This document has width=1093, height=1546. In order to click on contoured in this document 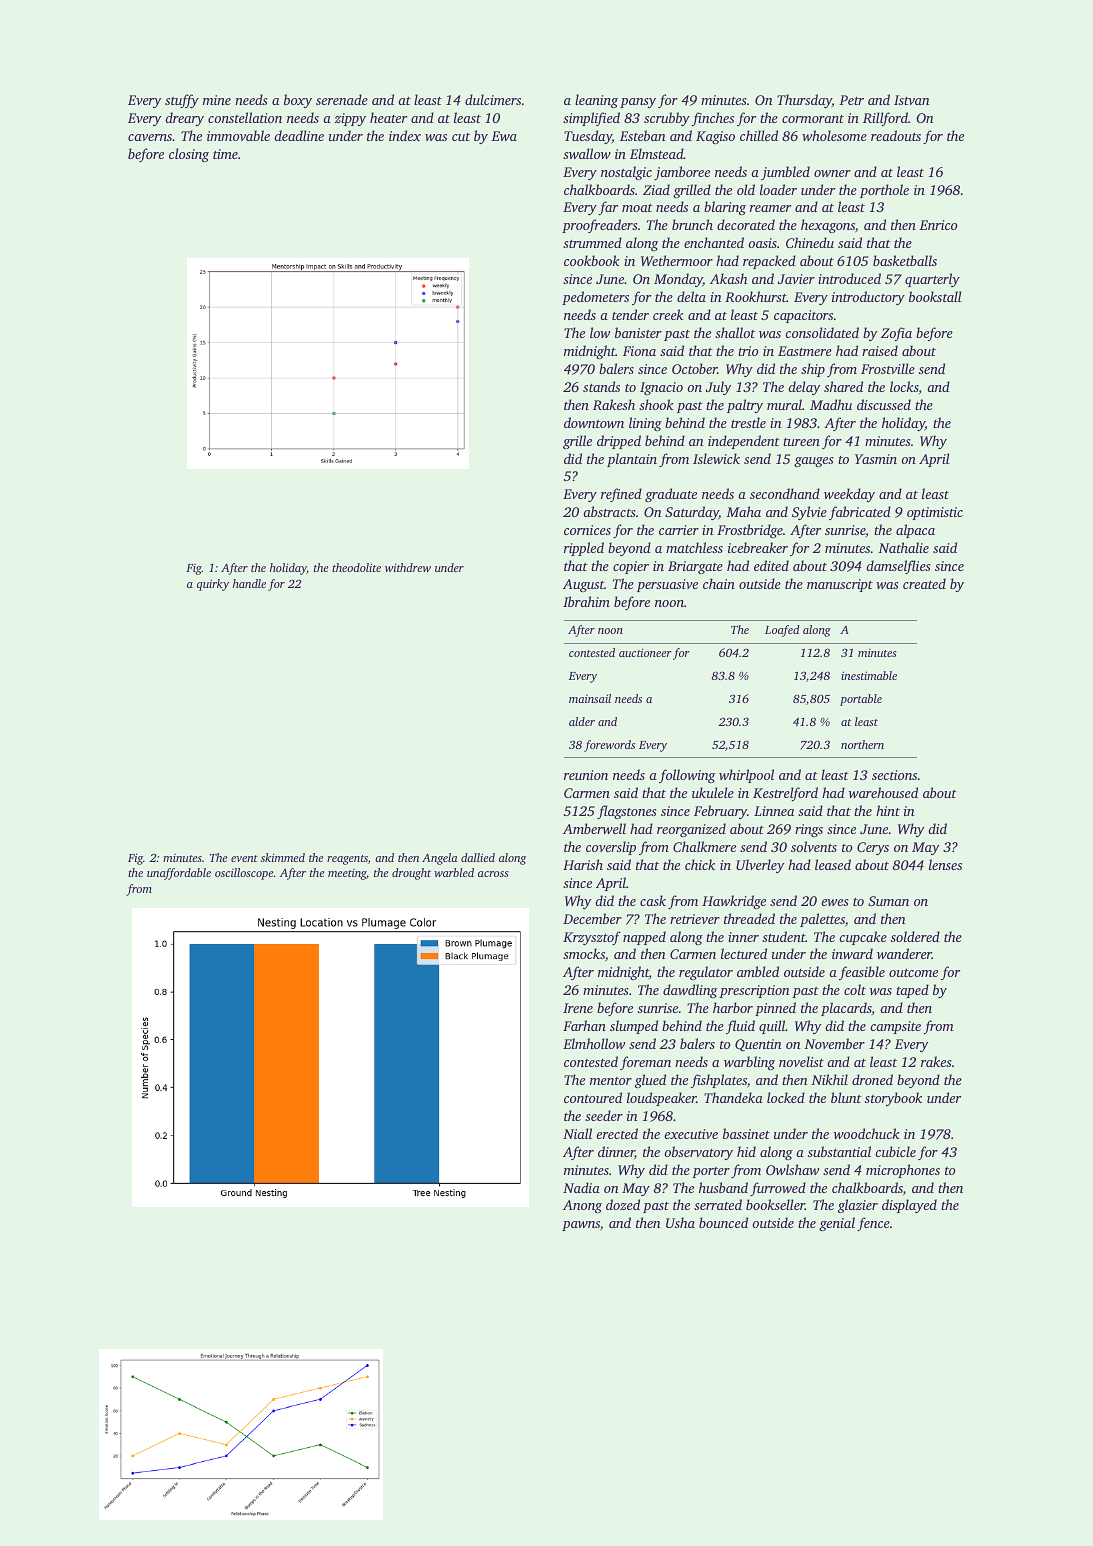, I will do `click(593, 1097)`.
